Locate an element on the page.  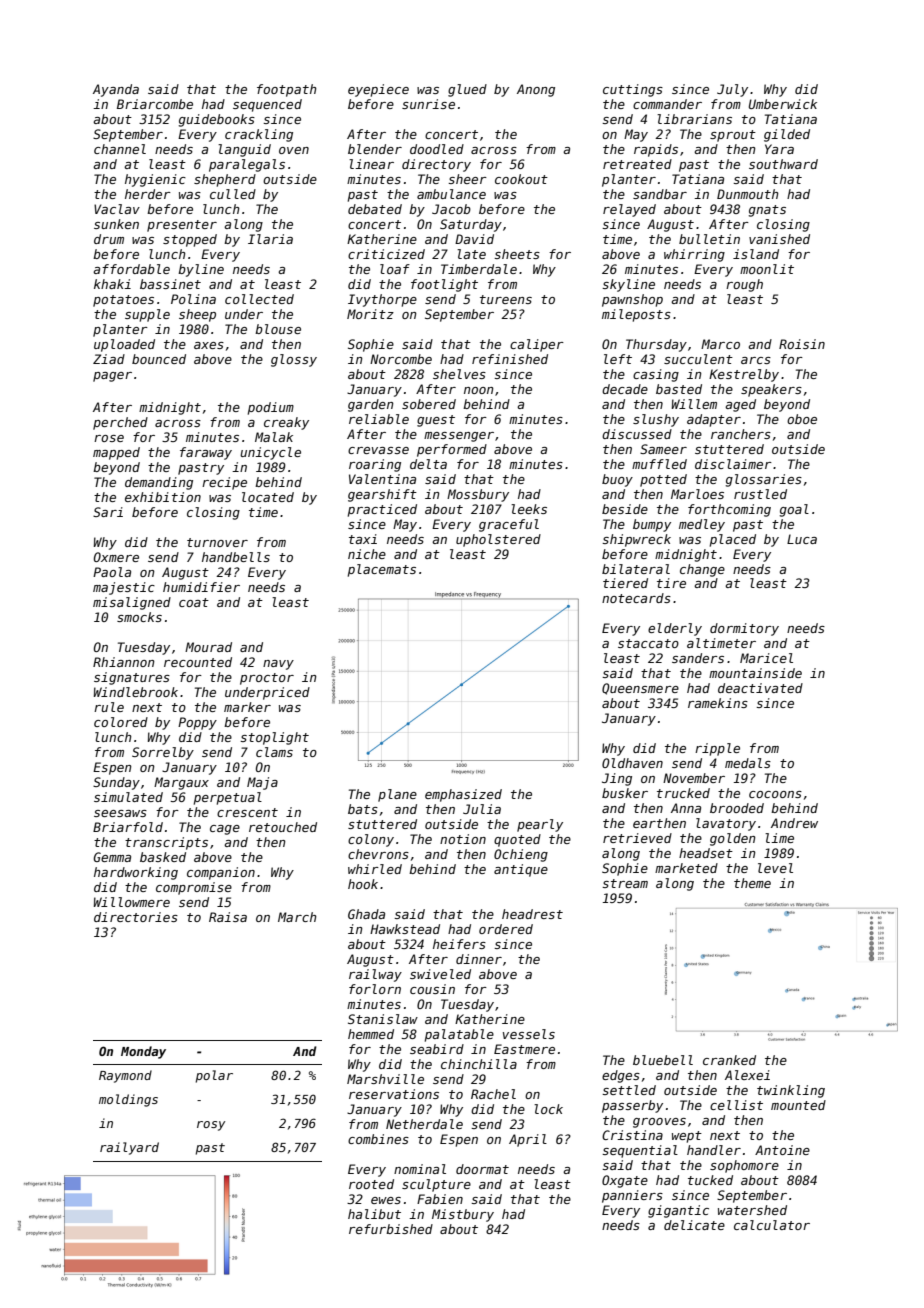
railyard is located at coordinates (129, 1148).
